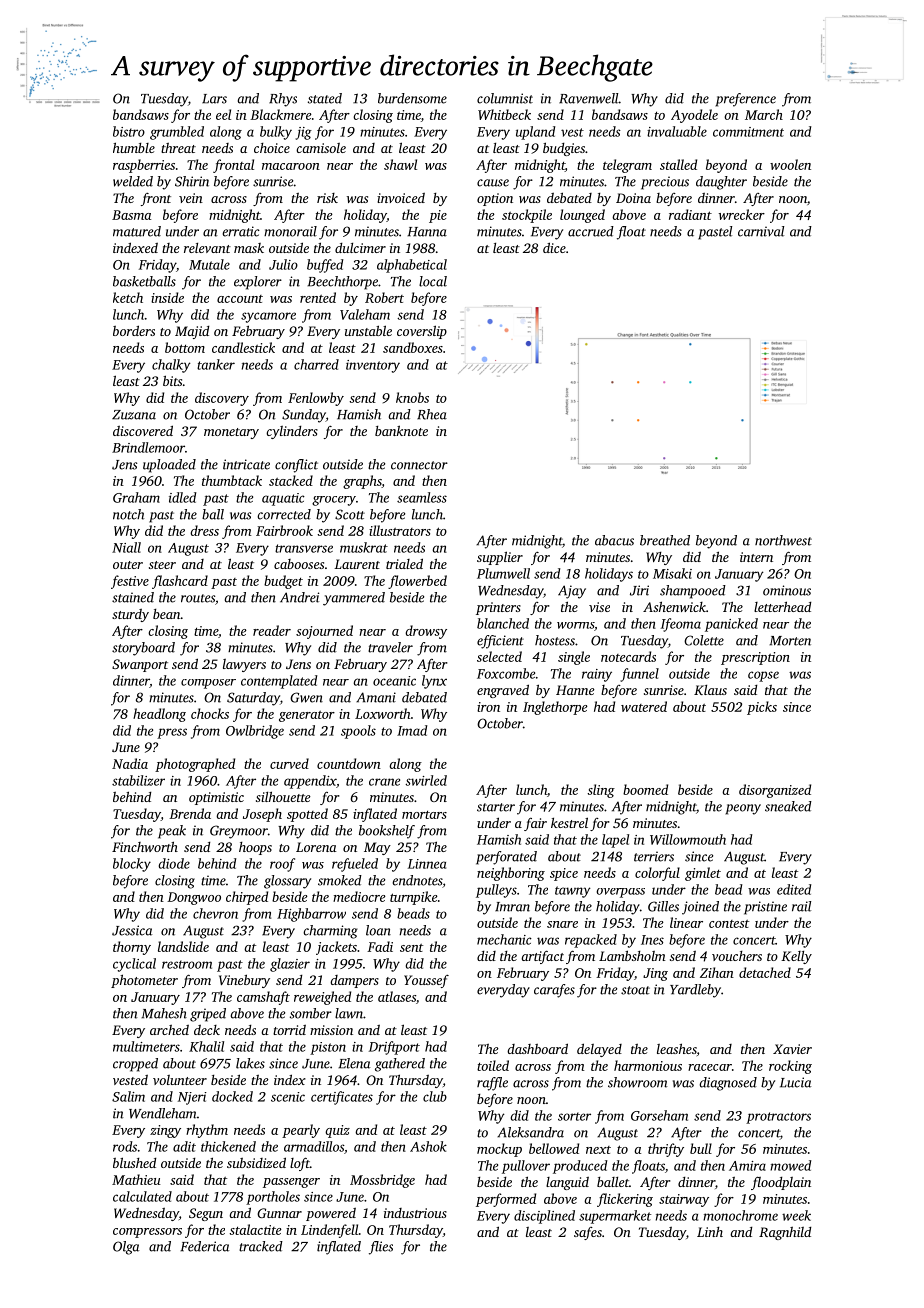  I want to click on Mossbridge, so click(382, 1181).
